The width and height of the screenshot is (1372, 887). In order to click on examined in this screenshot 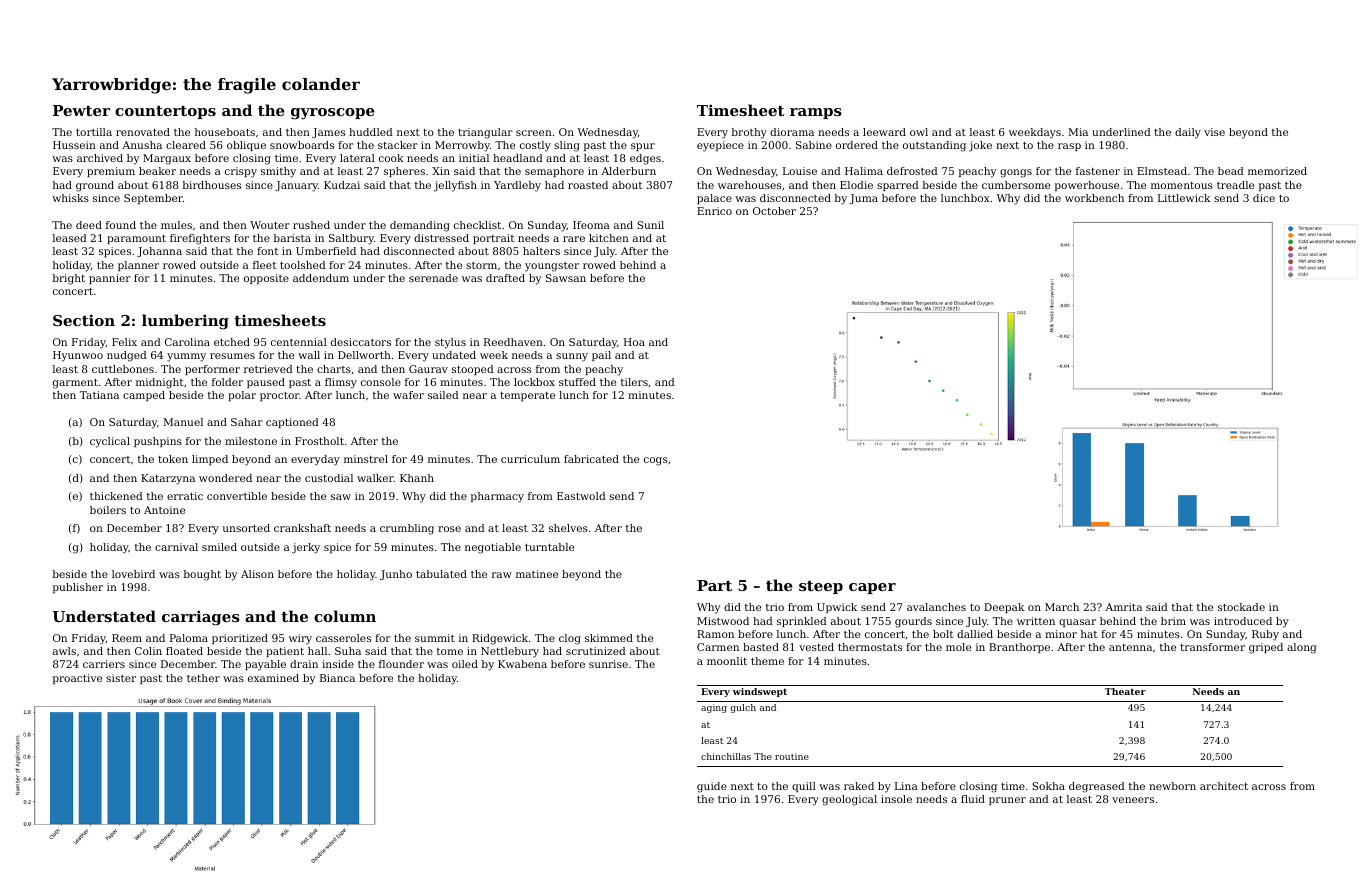, I will do `click(273, 678)`.
